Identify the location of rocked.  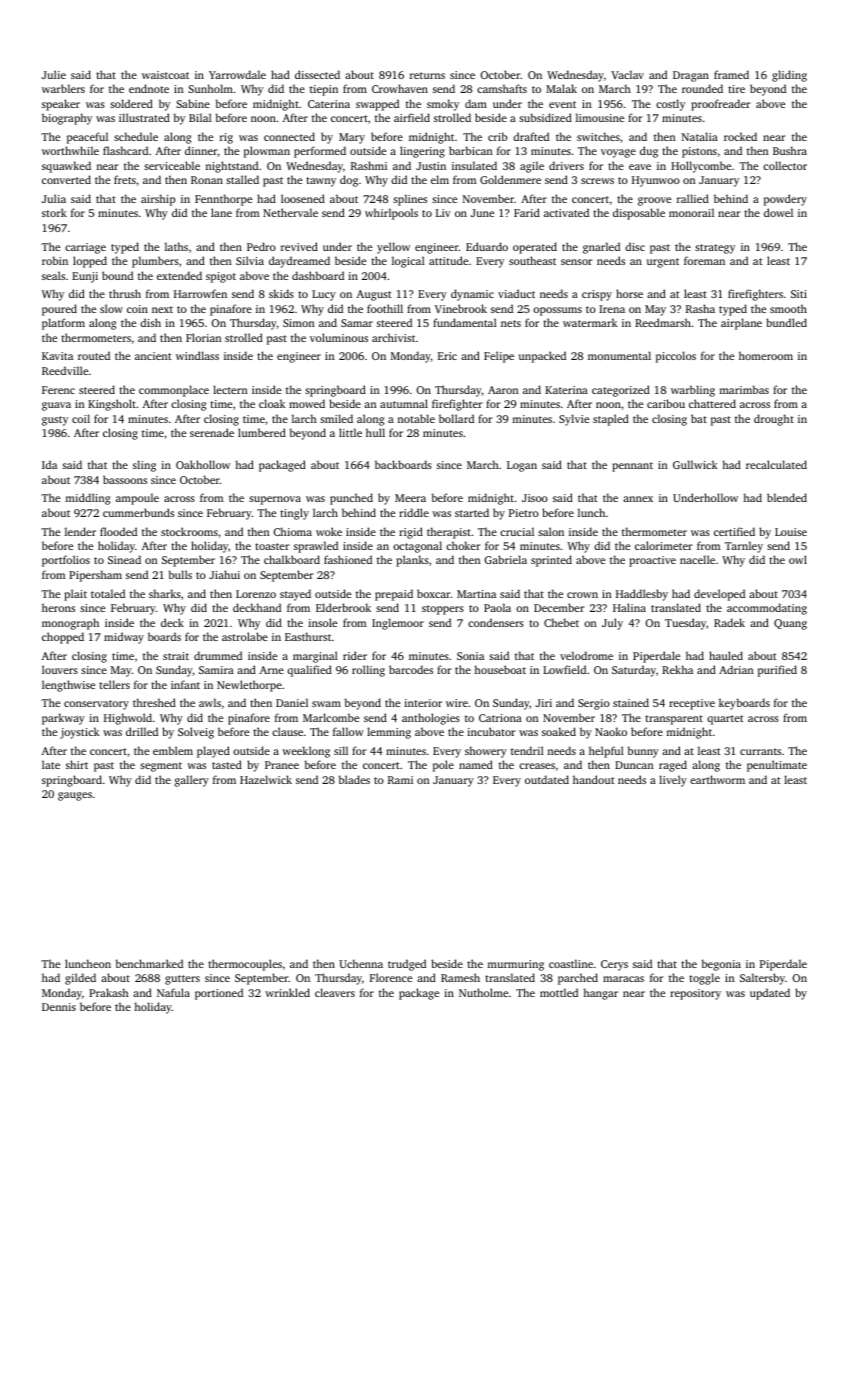
(740, 136).
